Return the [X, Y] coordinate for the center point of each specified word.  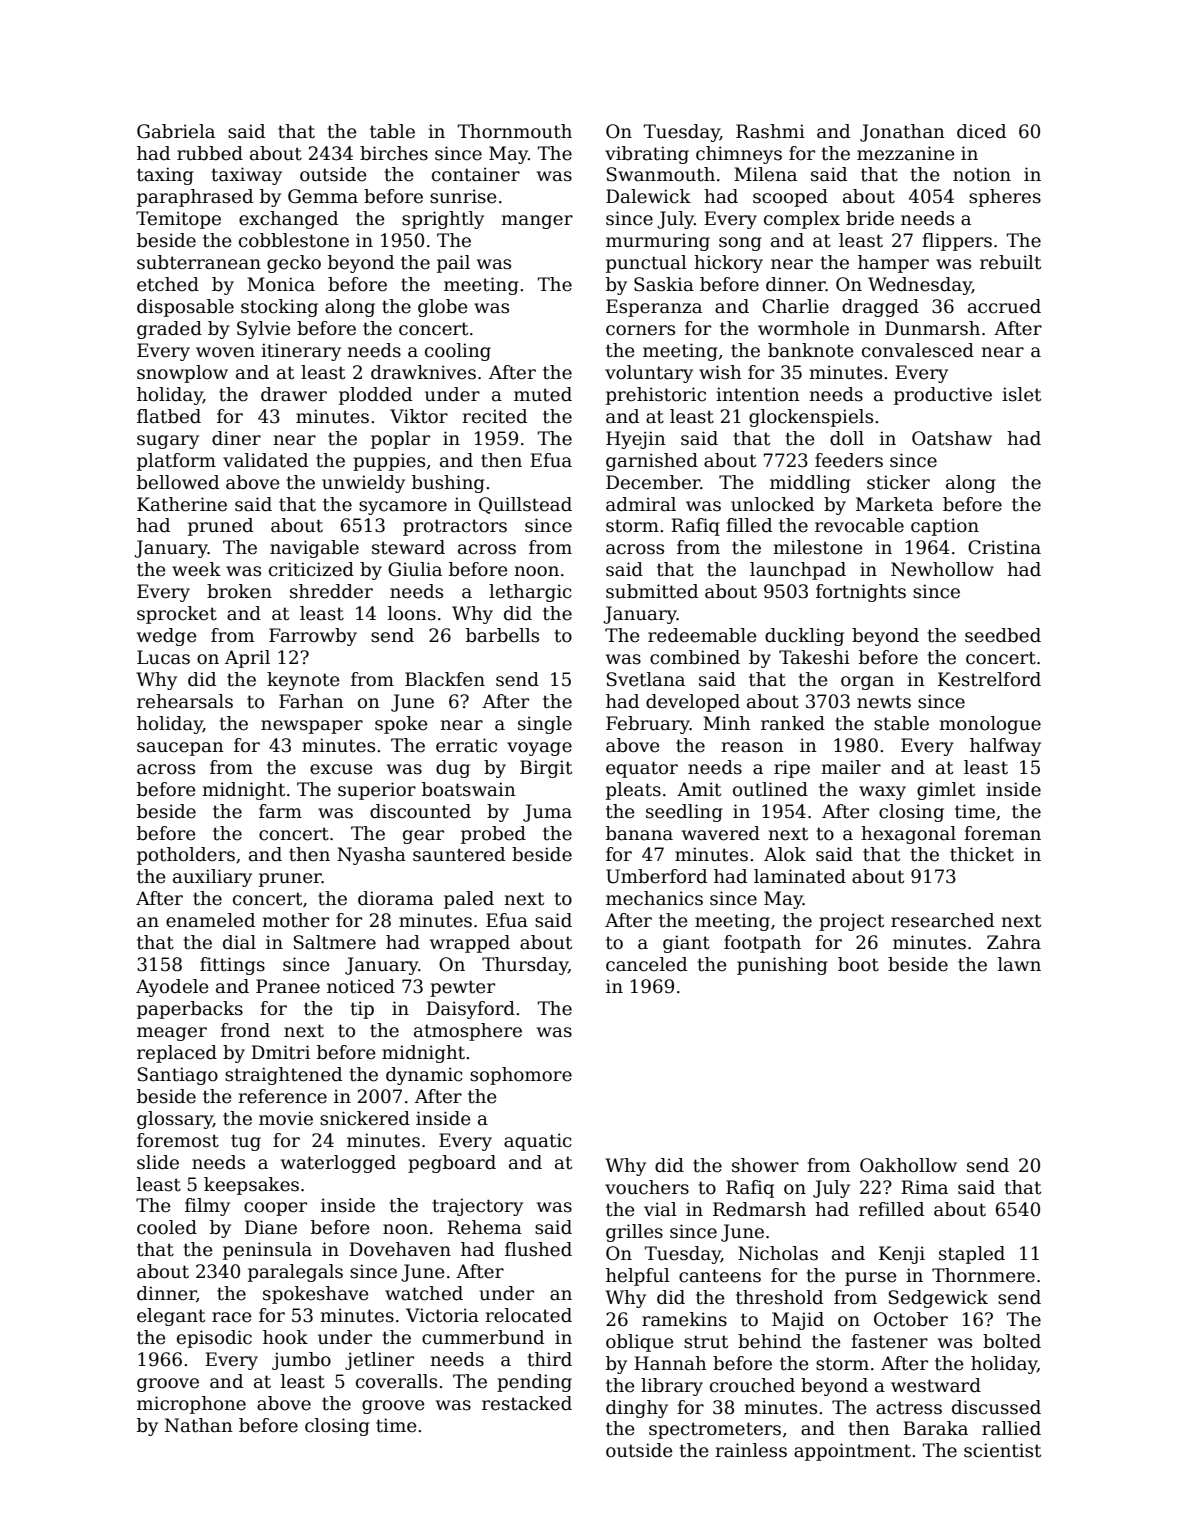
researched [942, 920]
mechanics [654, 898]
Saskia [664, 284]
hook [285, 1337]
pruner [290, 880]
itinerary [301, 352]
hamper [893, 264]
